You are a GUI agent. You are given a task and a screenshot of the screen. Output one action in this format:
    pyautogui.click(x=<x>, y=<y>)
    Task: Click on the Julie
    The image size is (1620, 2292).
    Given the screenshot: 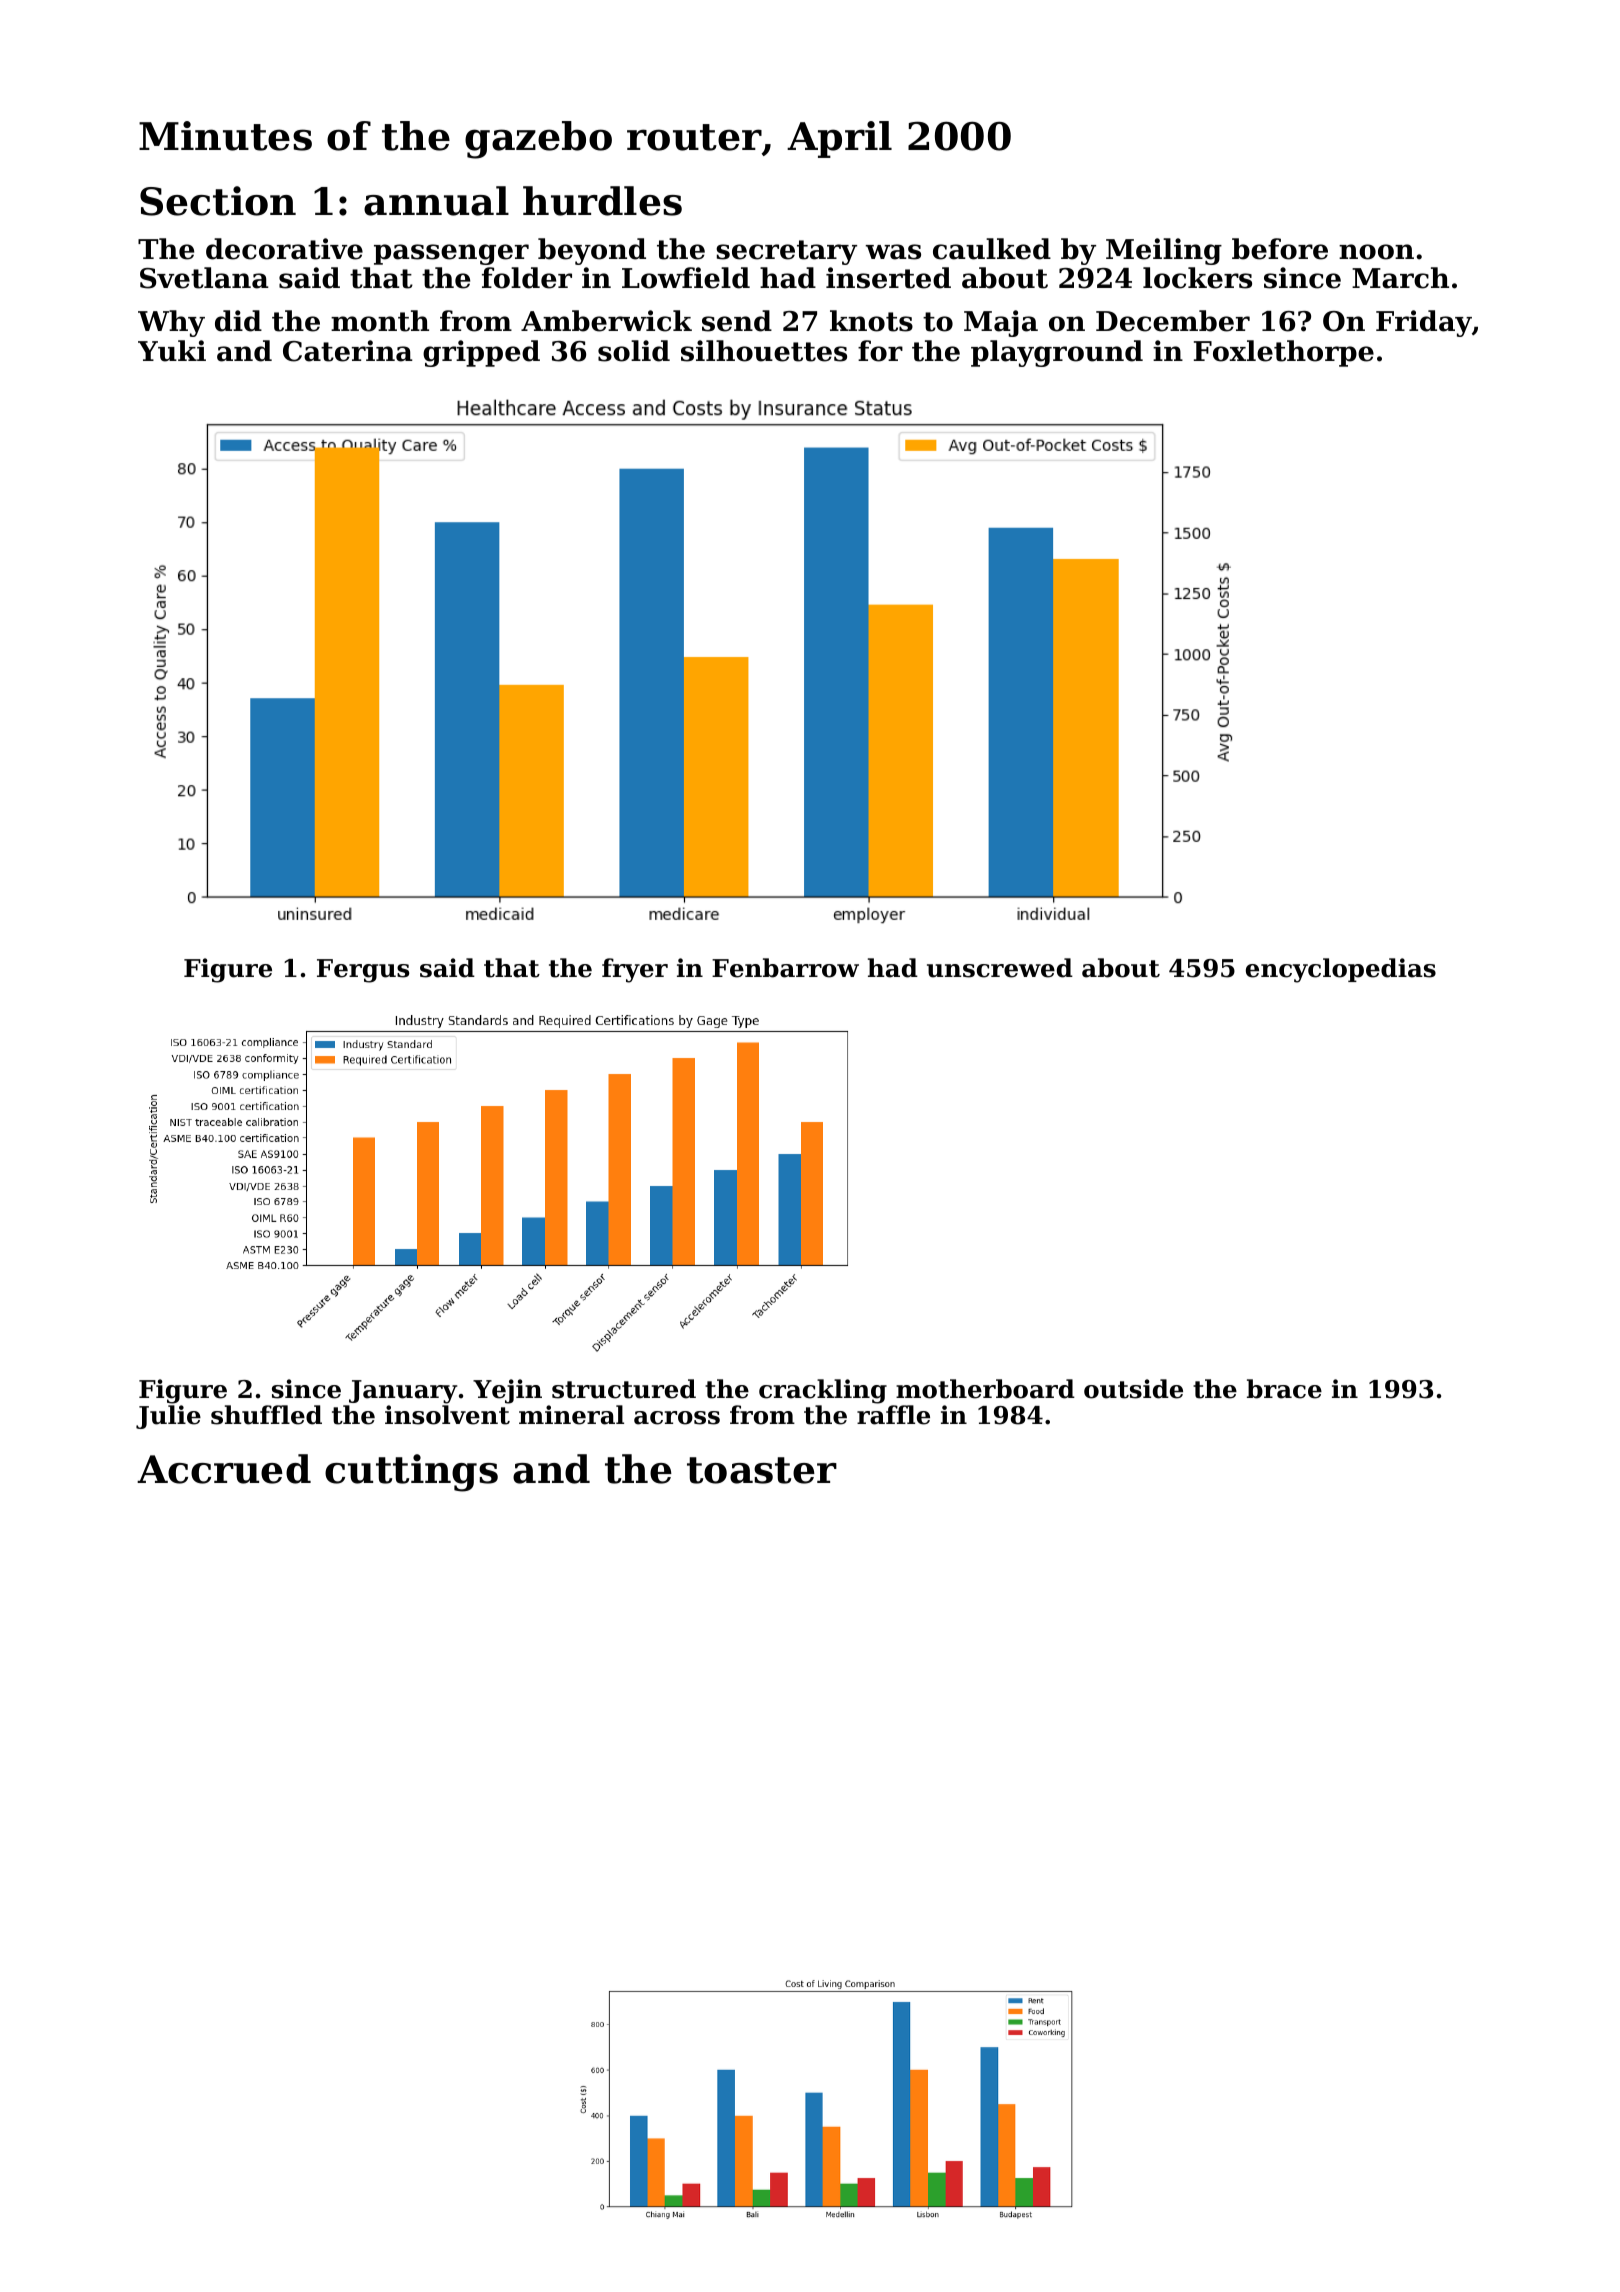 What is the action you would take?
    pyautogui.click(x=168, y=1417)
